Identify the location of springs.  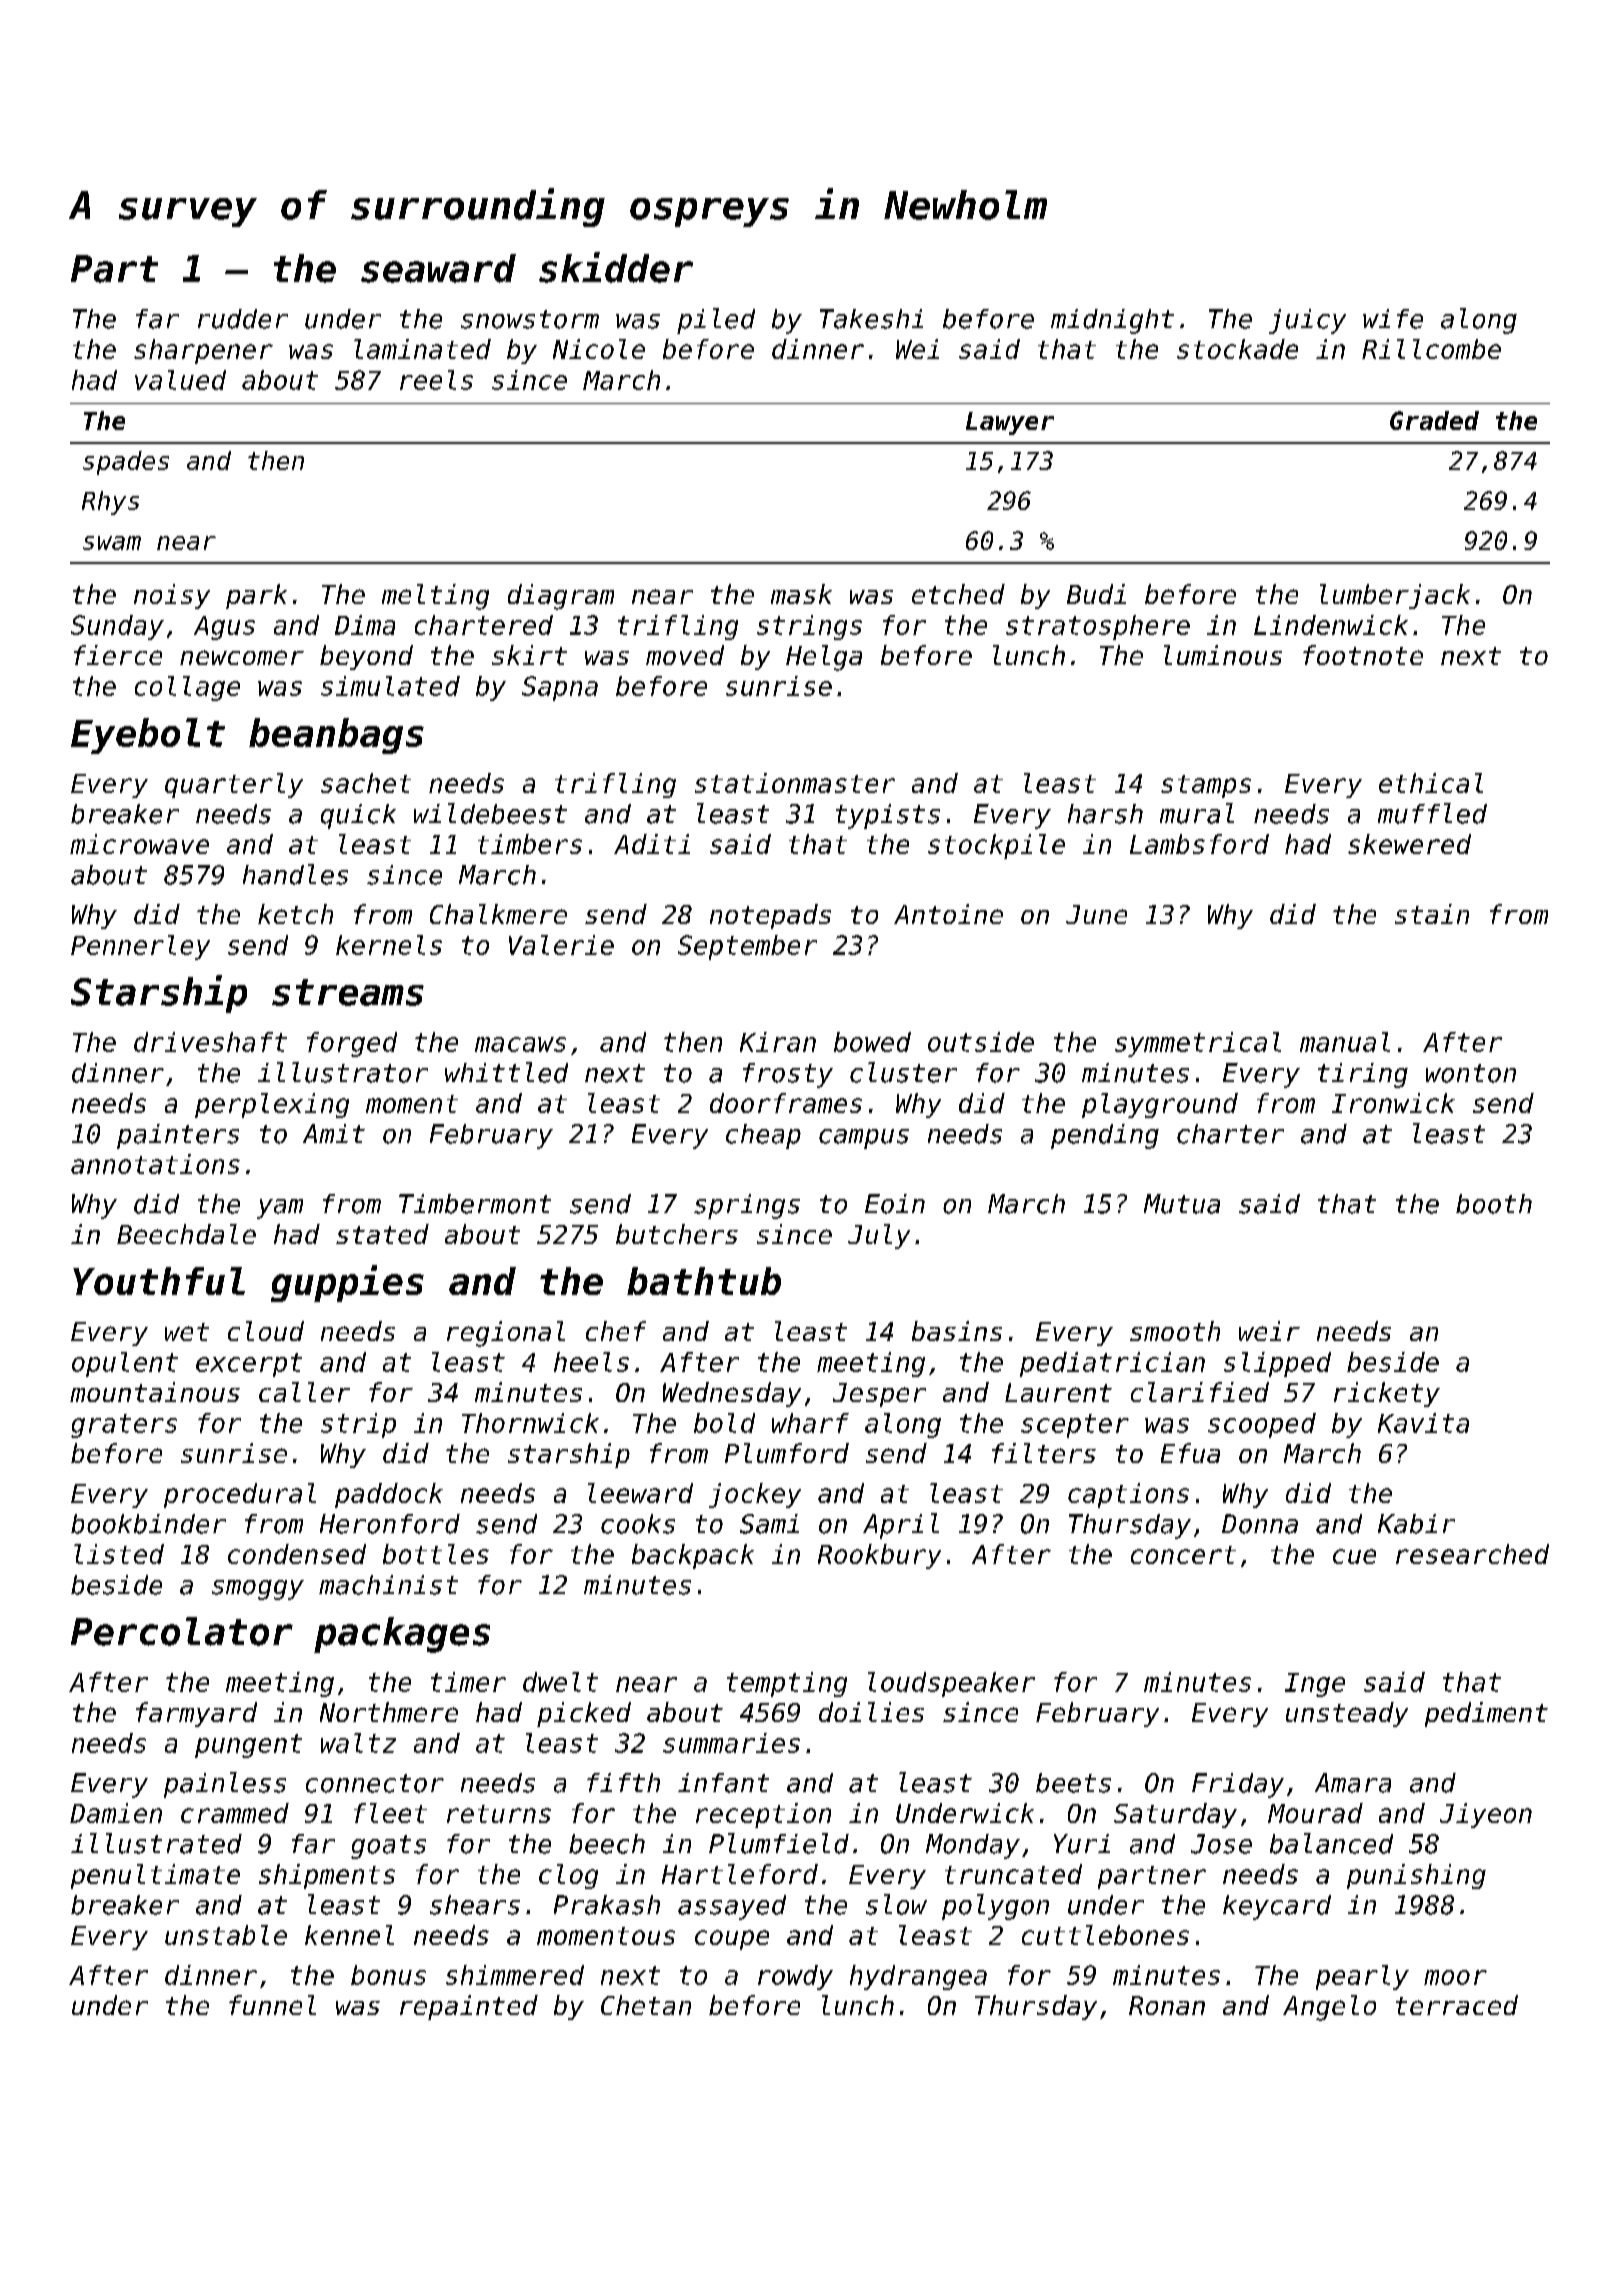
(747, 1206).
